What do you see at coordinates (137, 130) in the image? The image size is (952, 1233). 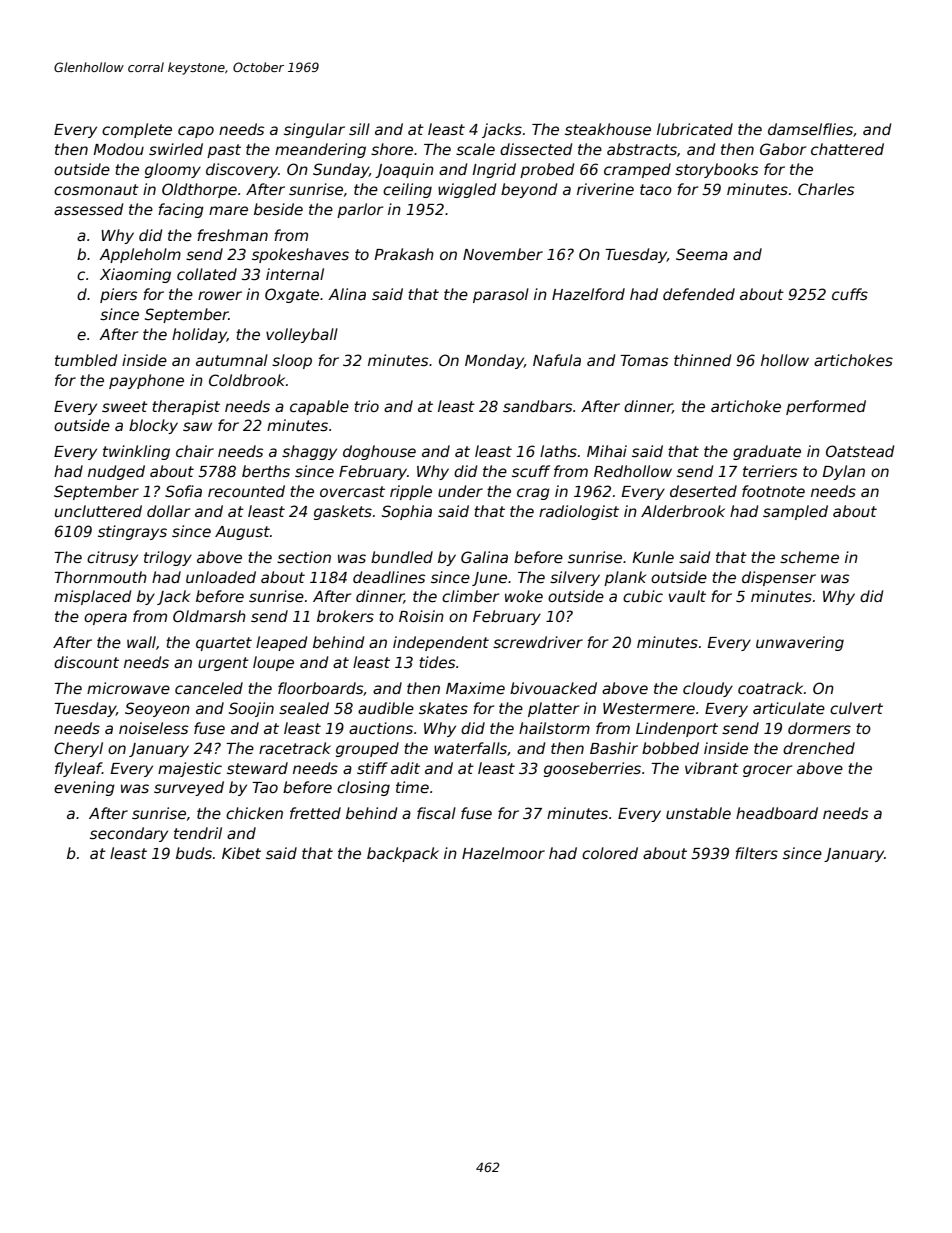 I see `complete` at bounding box center [137, 130].
